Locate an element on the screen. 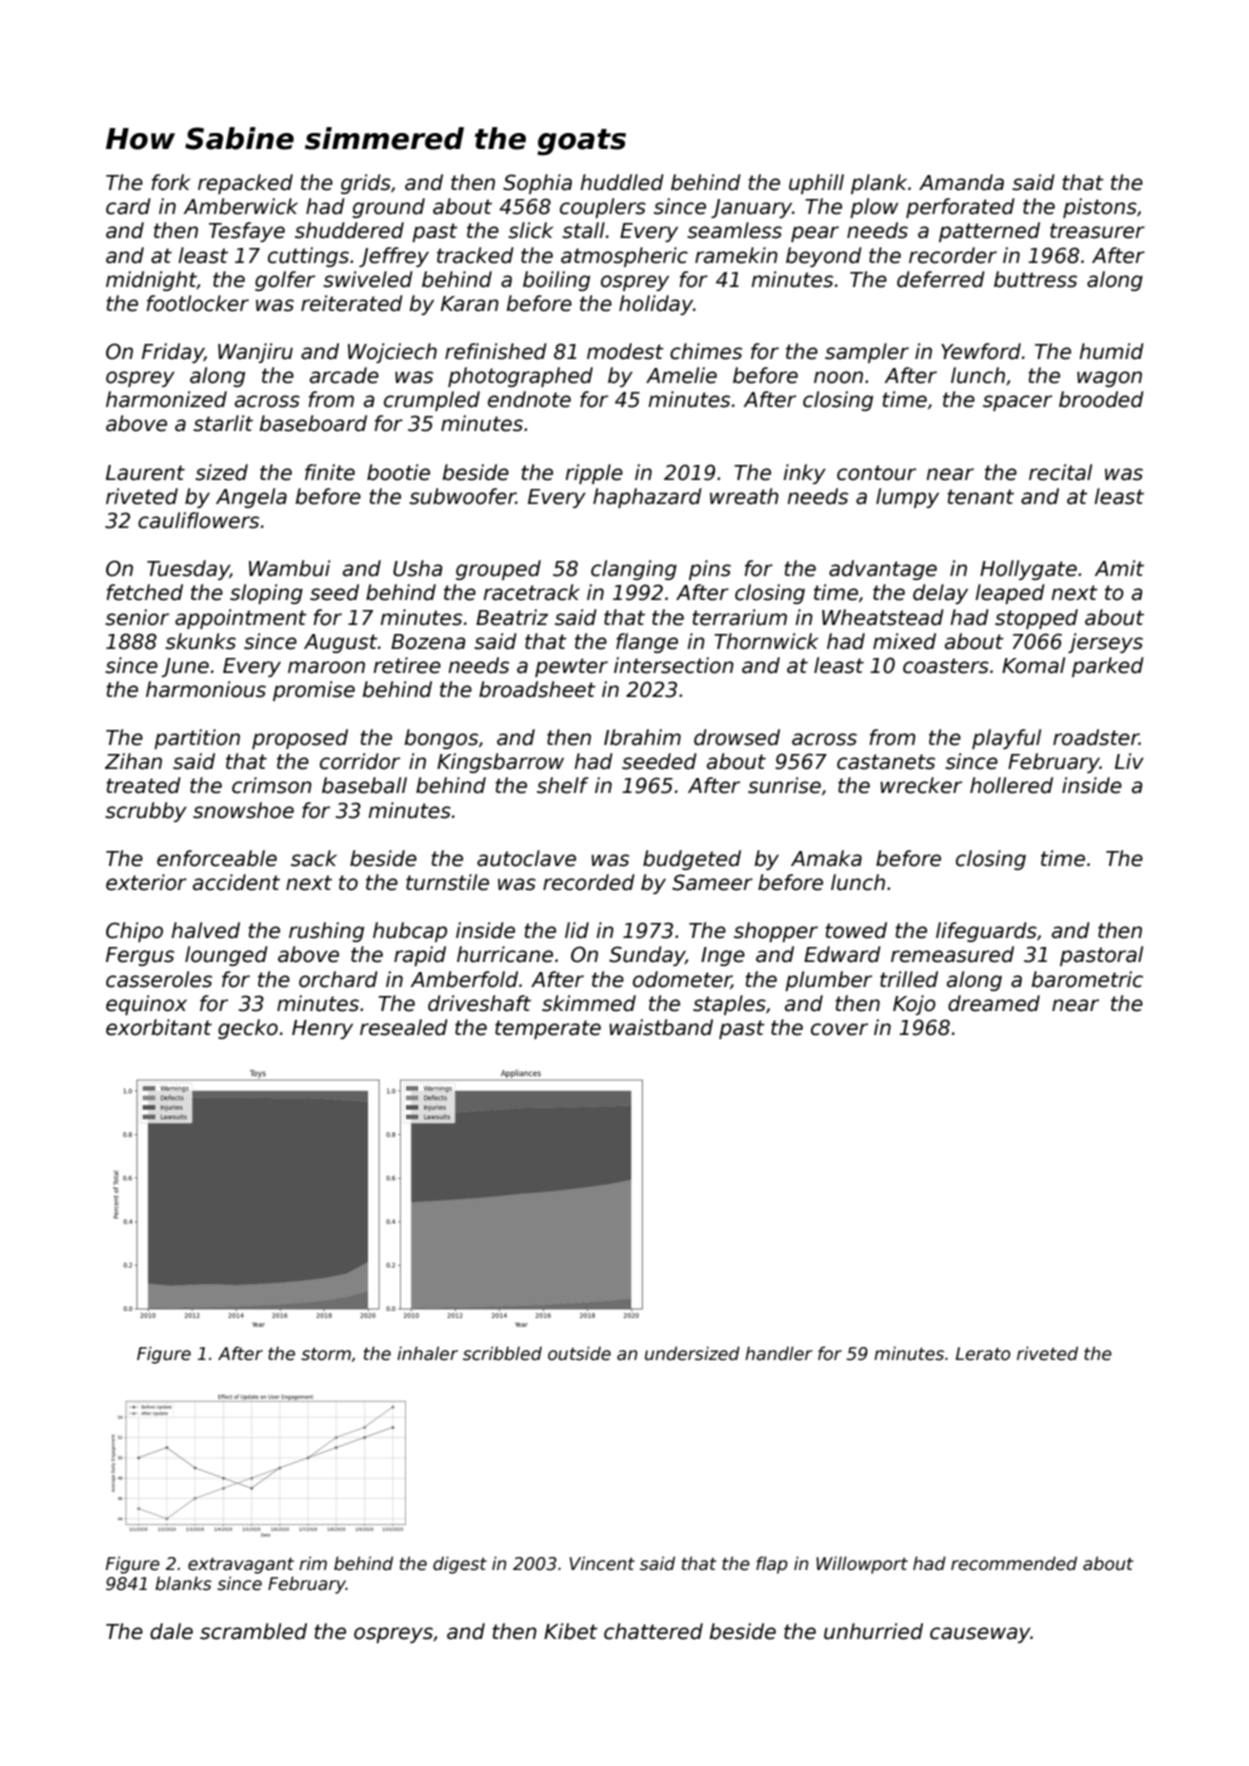 The image size is (1249, 1766). playful is located at coordinates (1006, 739).
